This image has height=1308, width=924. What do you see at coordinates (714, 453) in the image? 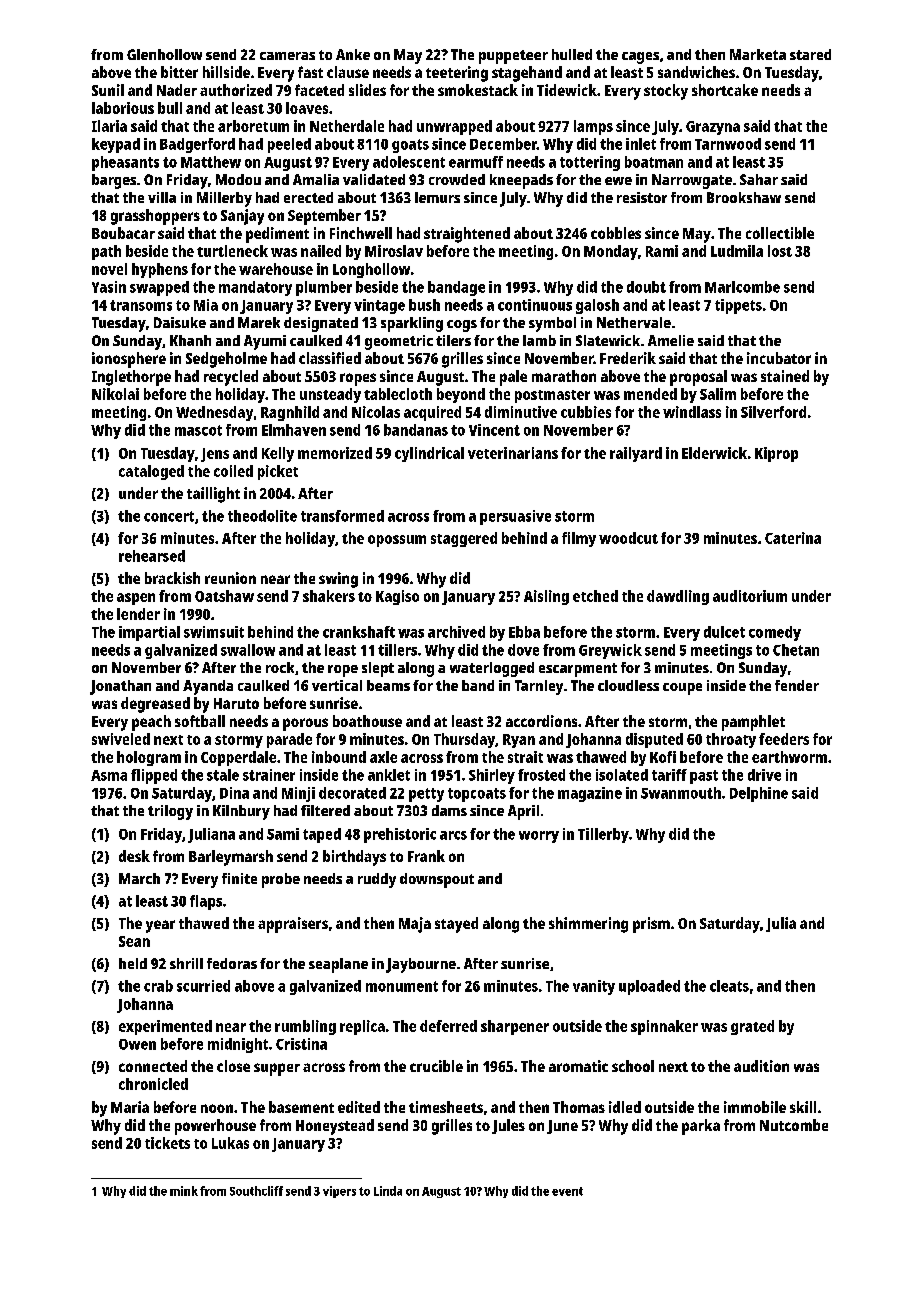
I see `Elderwick` at bounding box center [714, 453].
